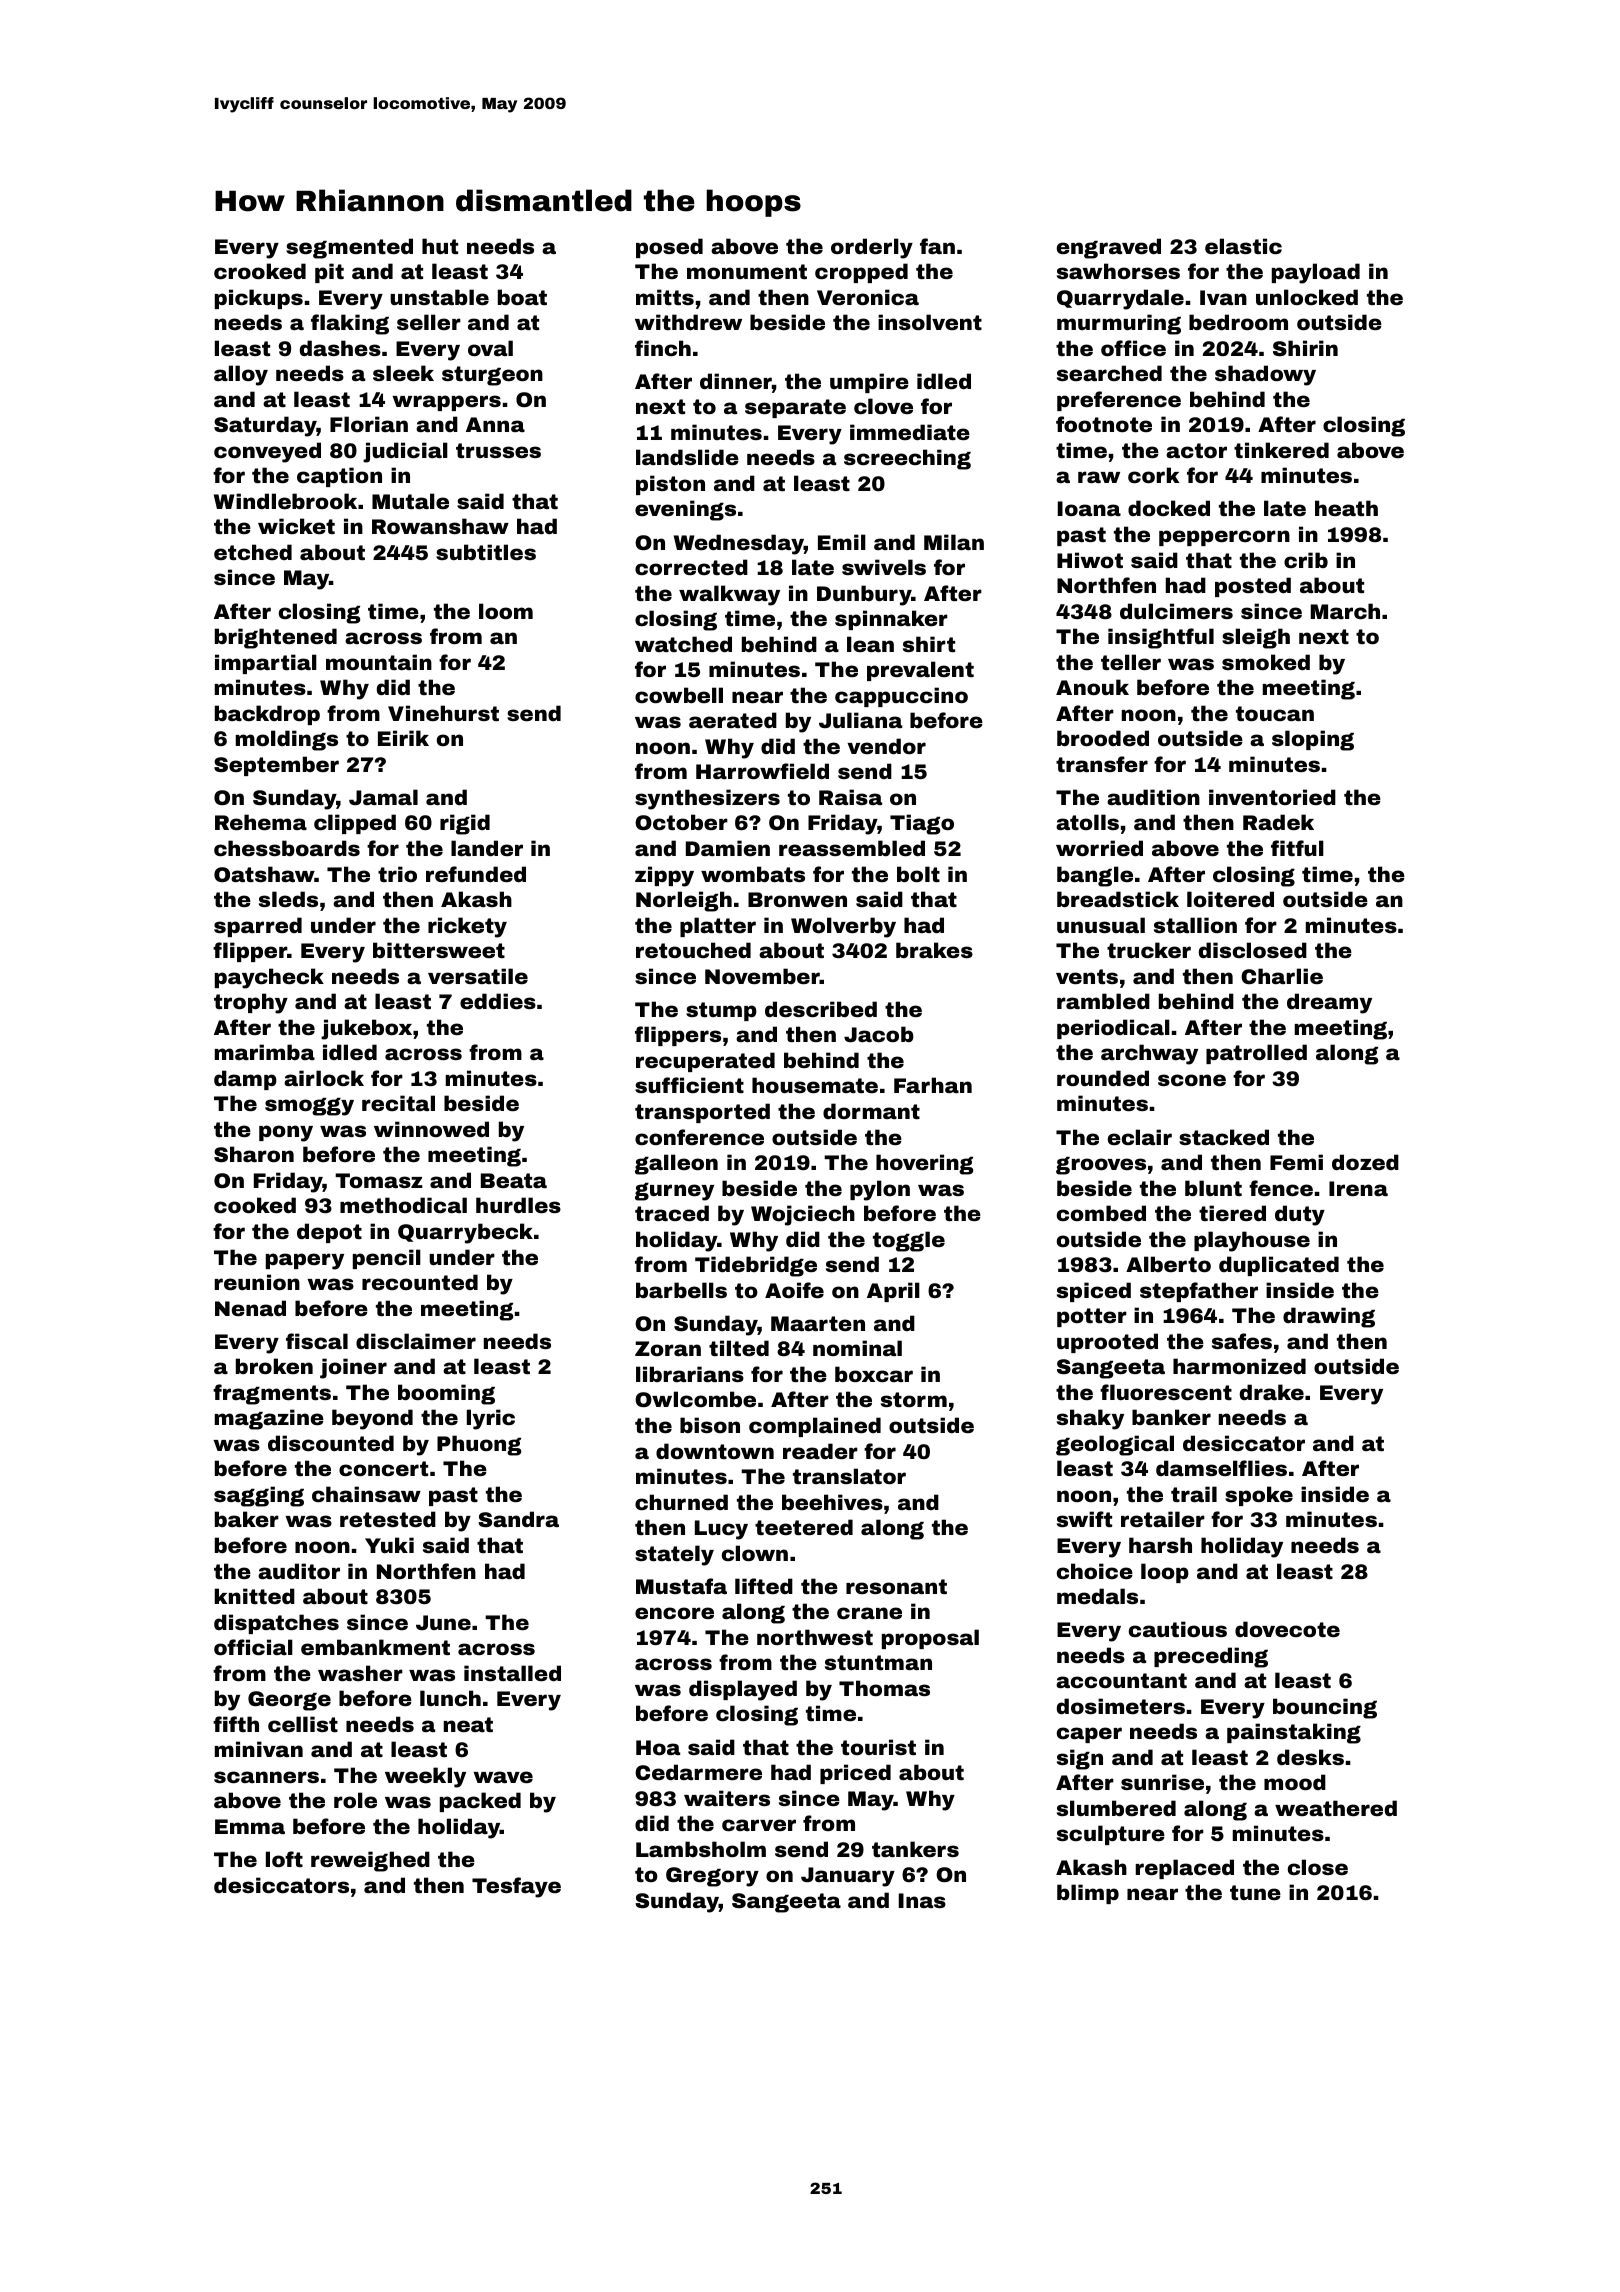  Describe the element at coordinates (874, 1374) in the page. I see `boxcar` at that location.
